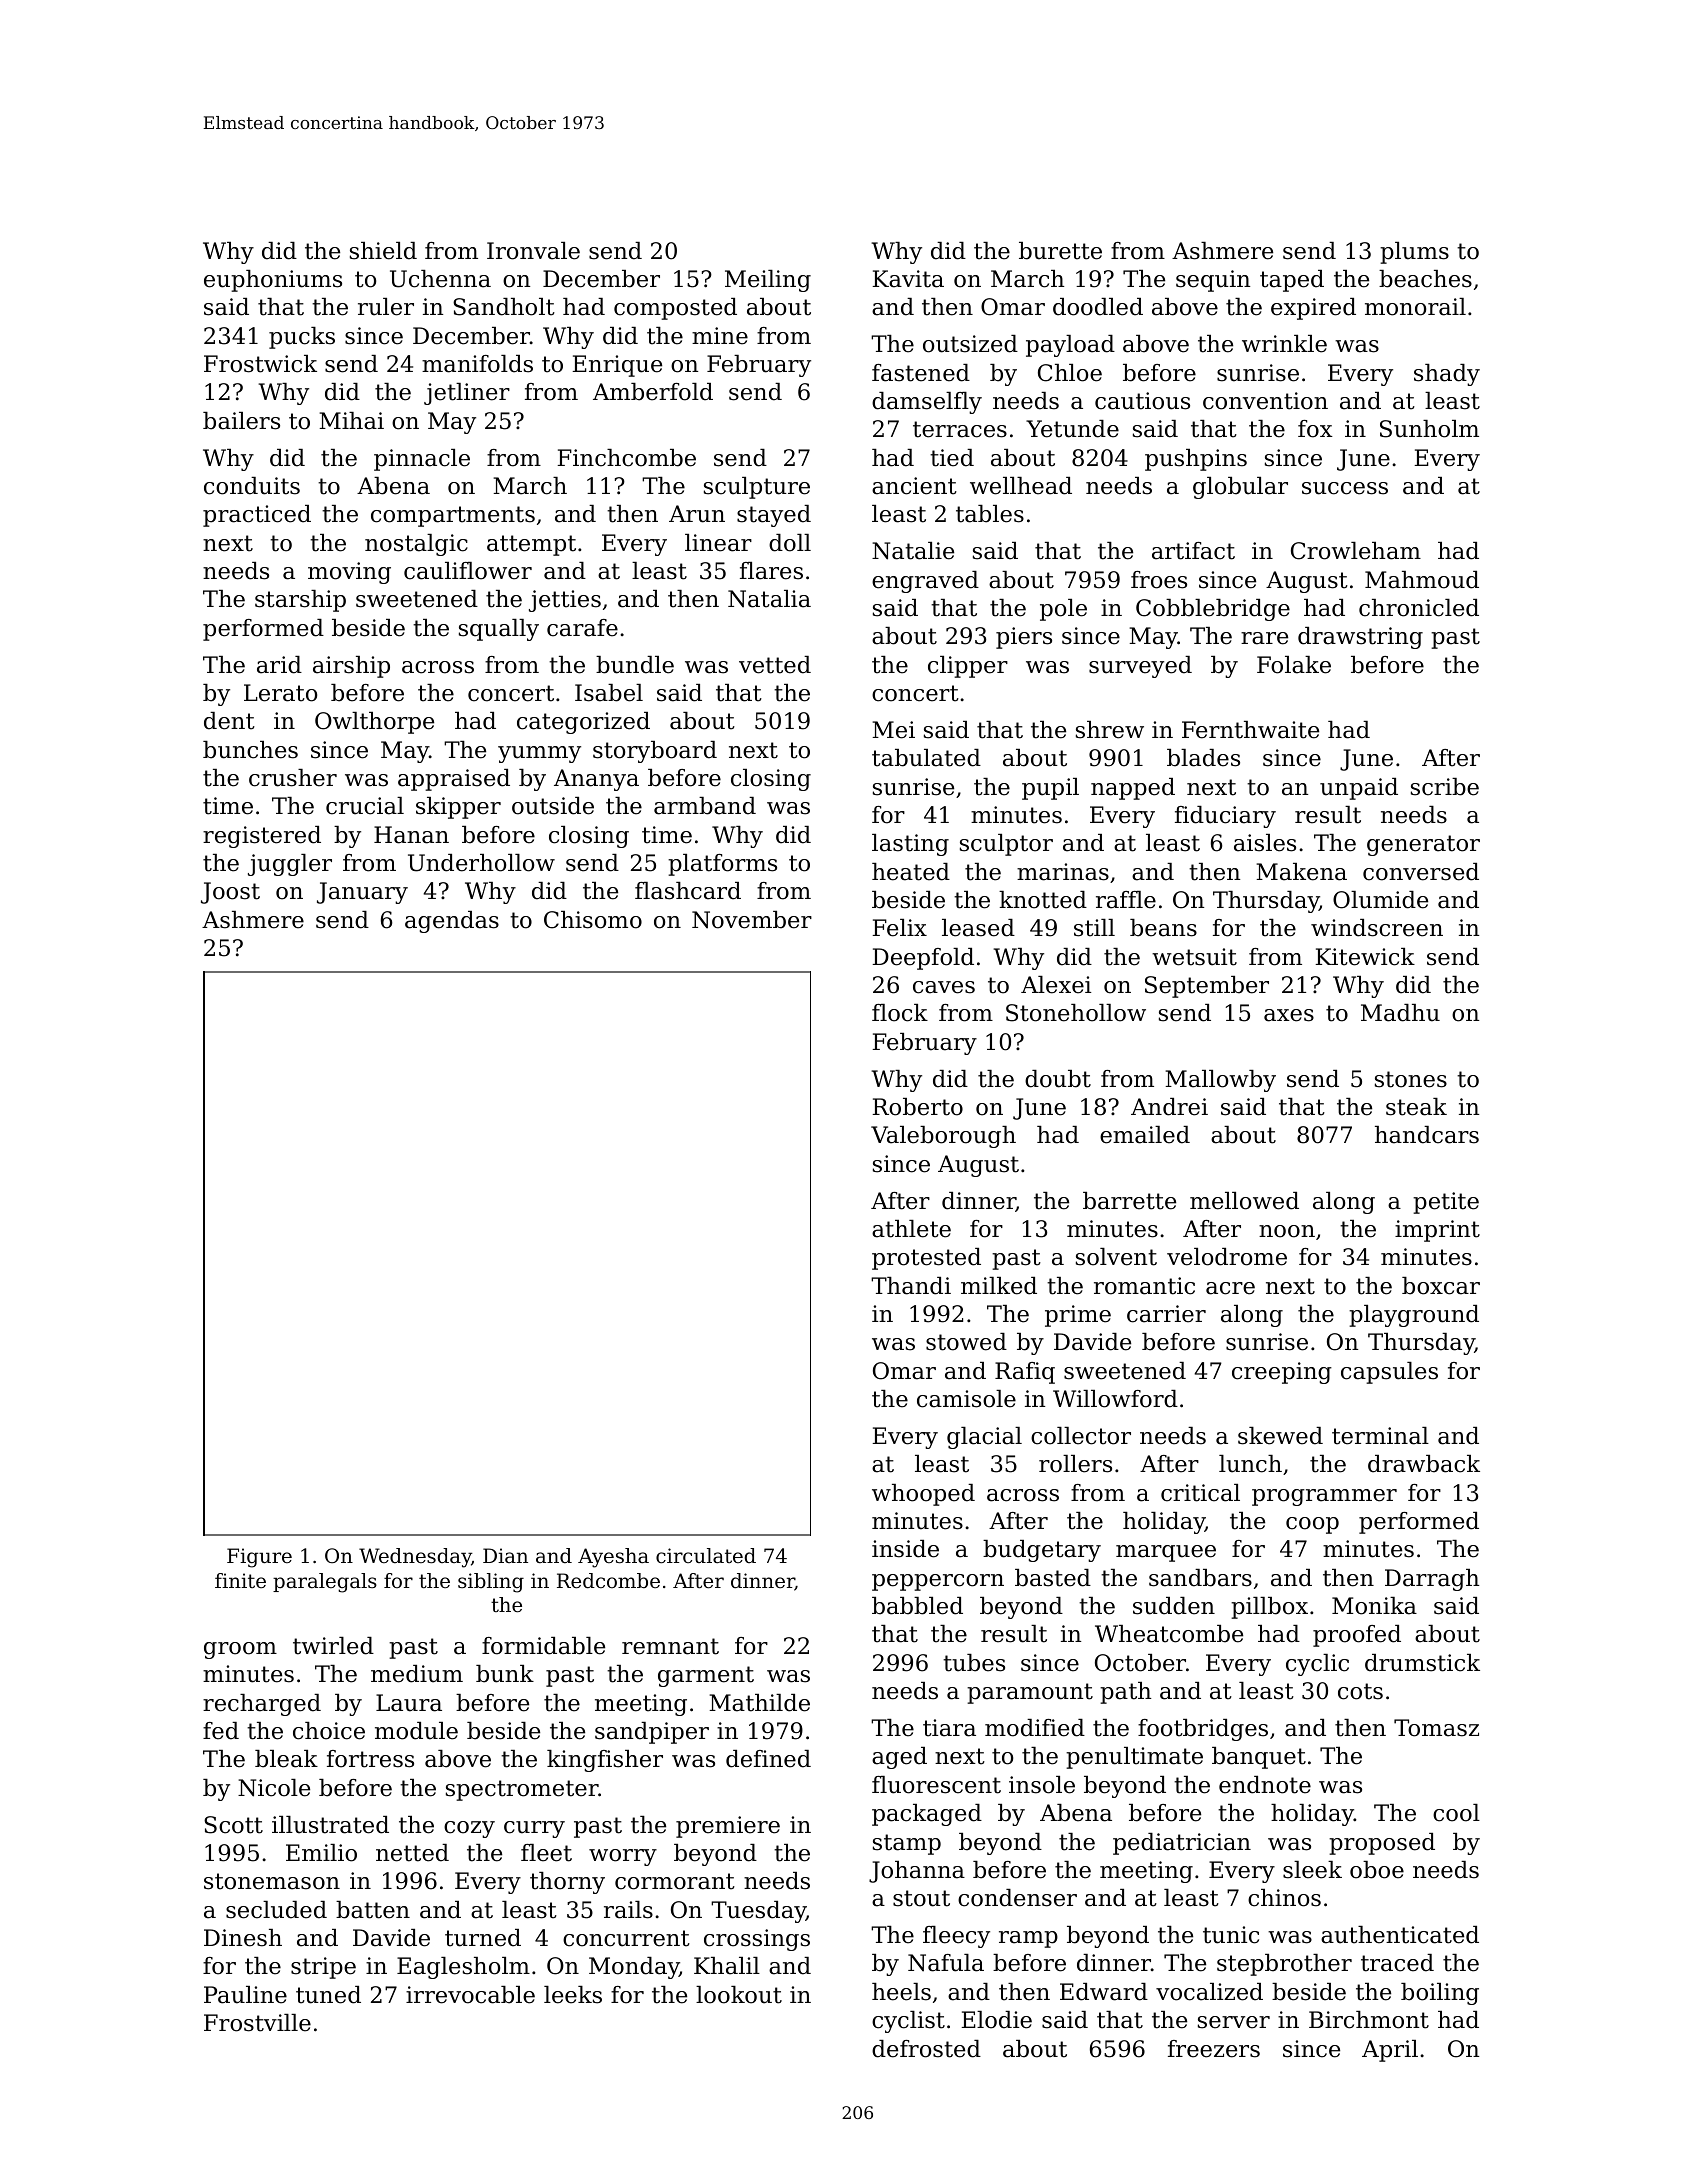 The width and height of the document is (1683, 2178). What do you see at coordinates (1060, 251) in the document?
I see `burette` at bounding box center [1060, 251].
